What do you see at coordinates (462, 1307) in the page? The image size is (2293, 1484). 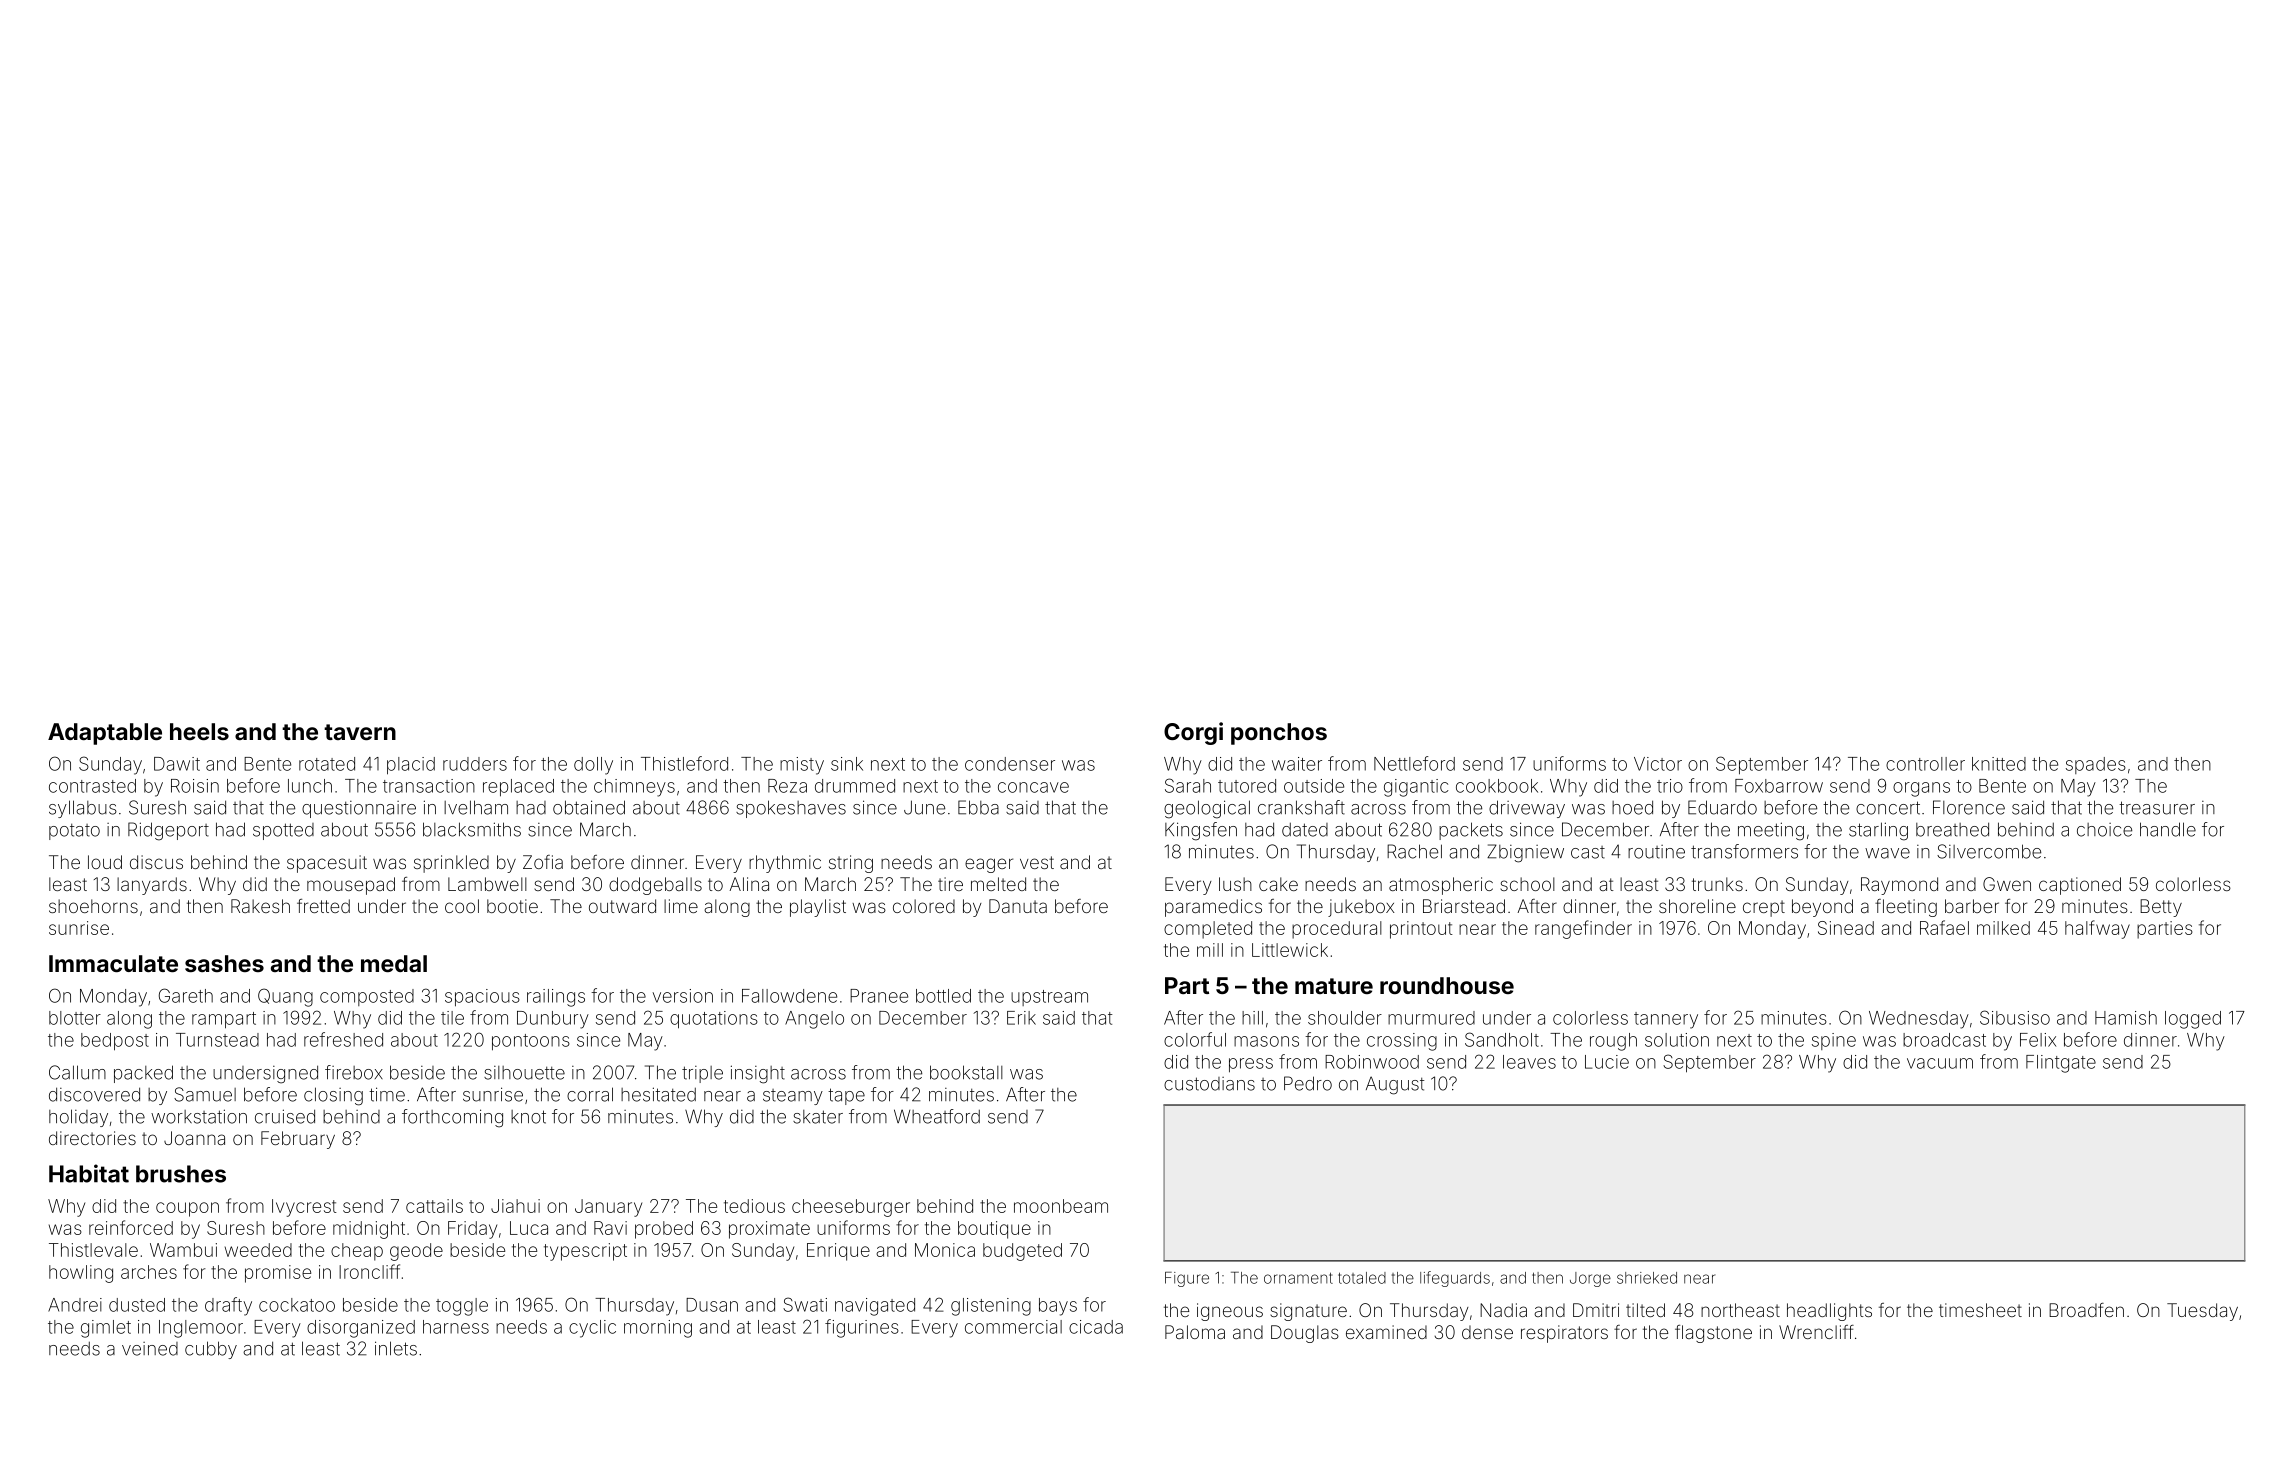 I see `toggle` at bounding box center [462, 1307].
